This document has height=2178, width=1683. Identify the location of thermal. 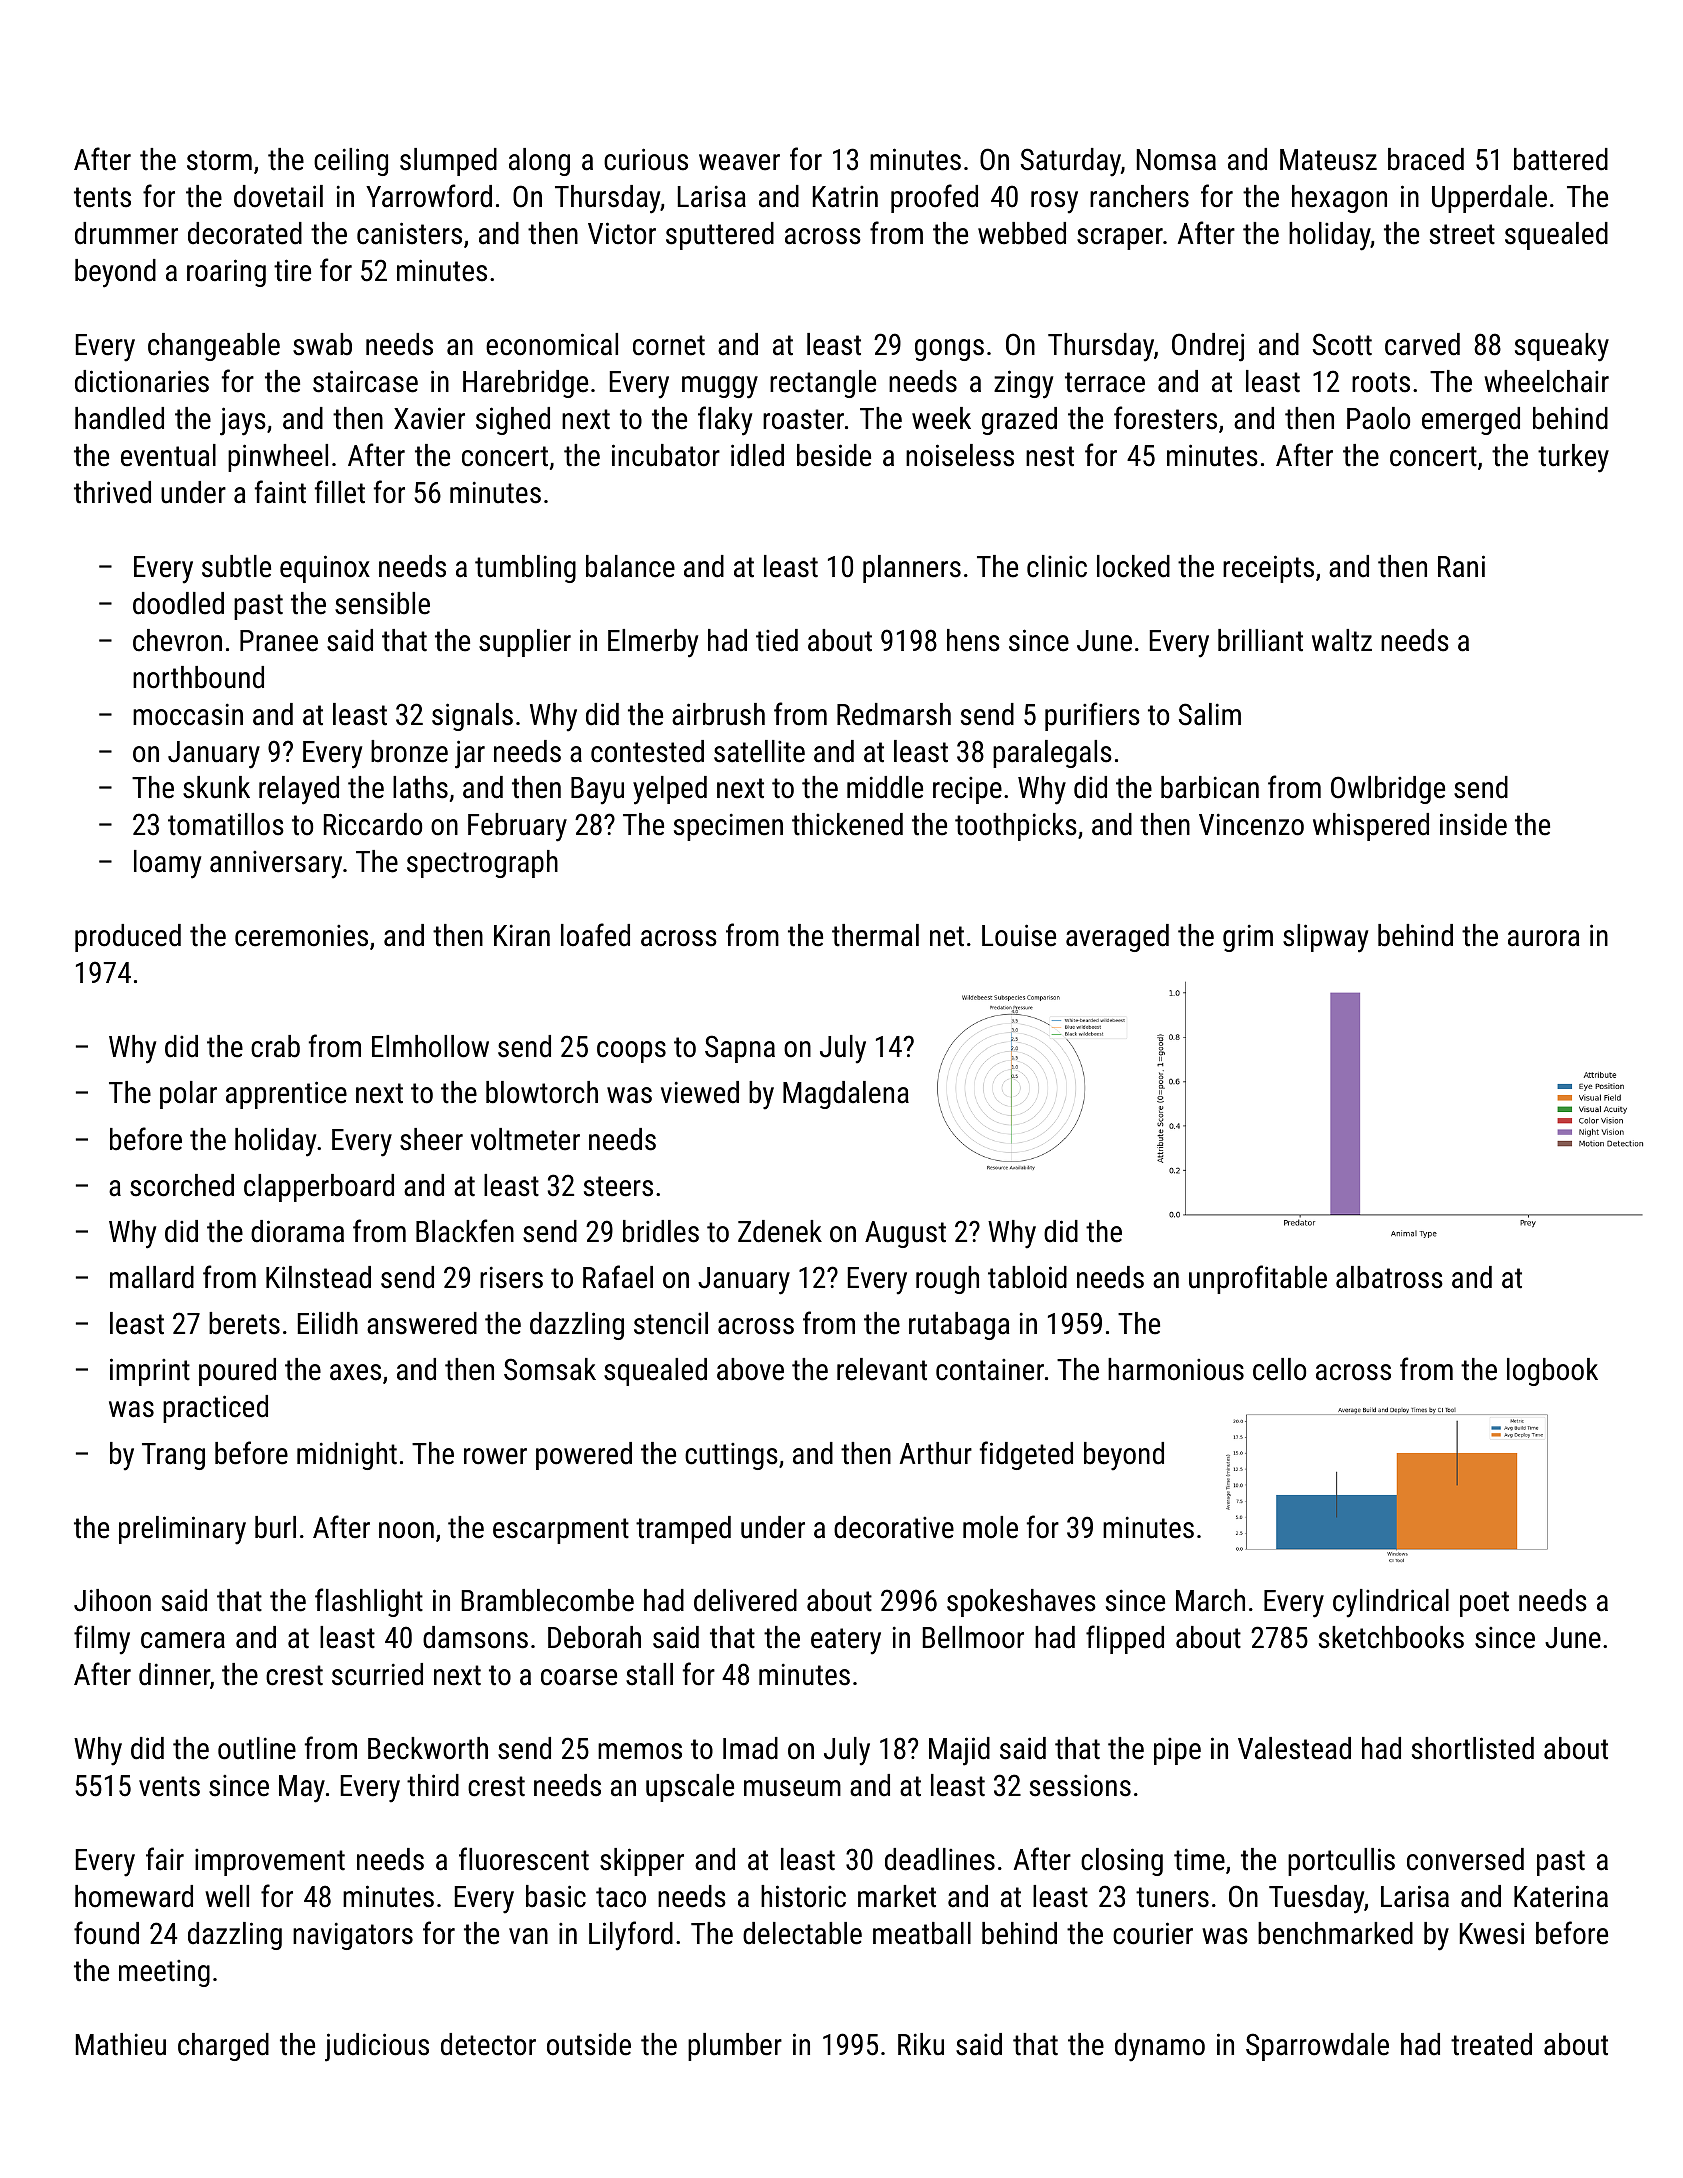
(875, 935).
